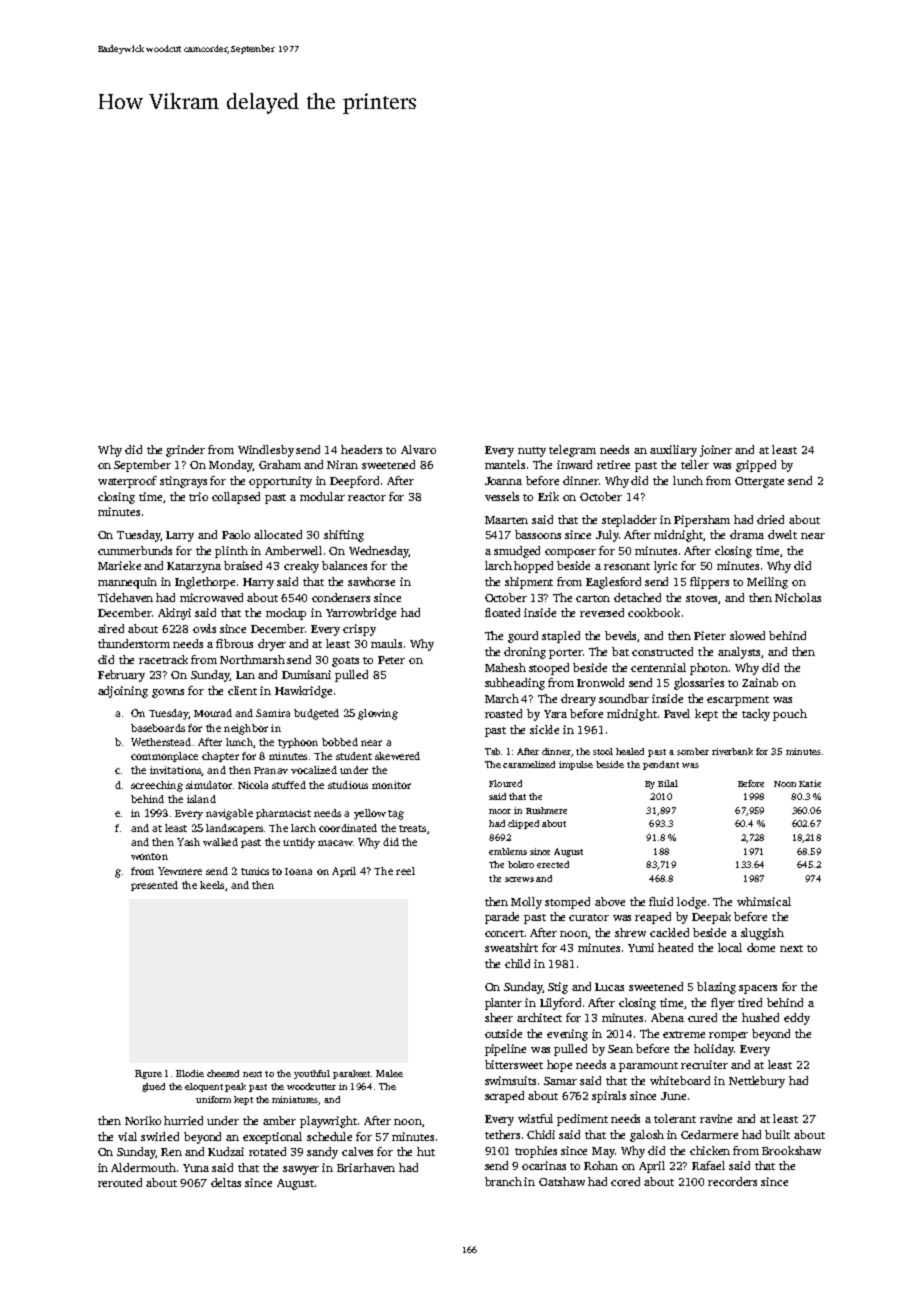 This page has height=1314, width=924. I want to click on aired, so click(111, 628).
